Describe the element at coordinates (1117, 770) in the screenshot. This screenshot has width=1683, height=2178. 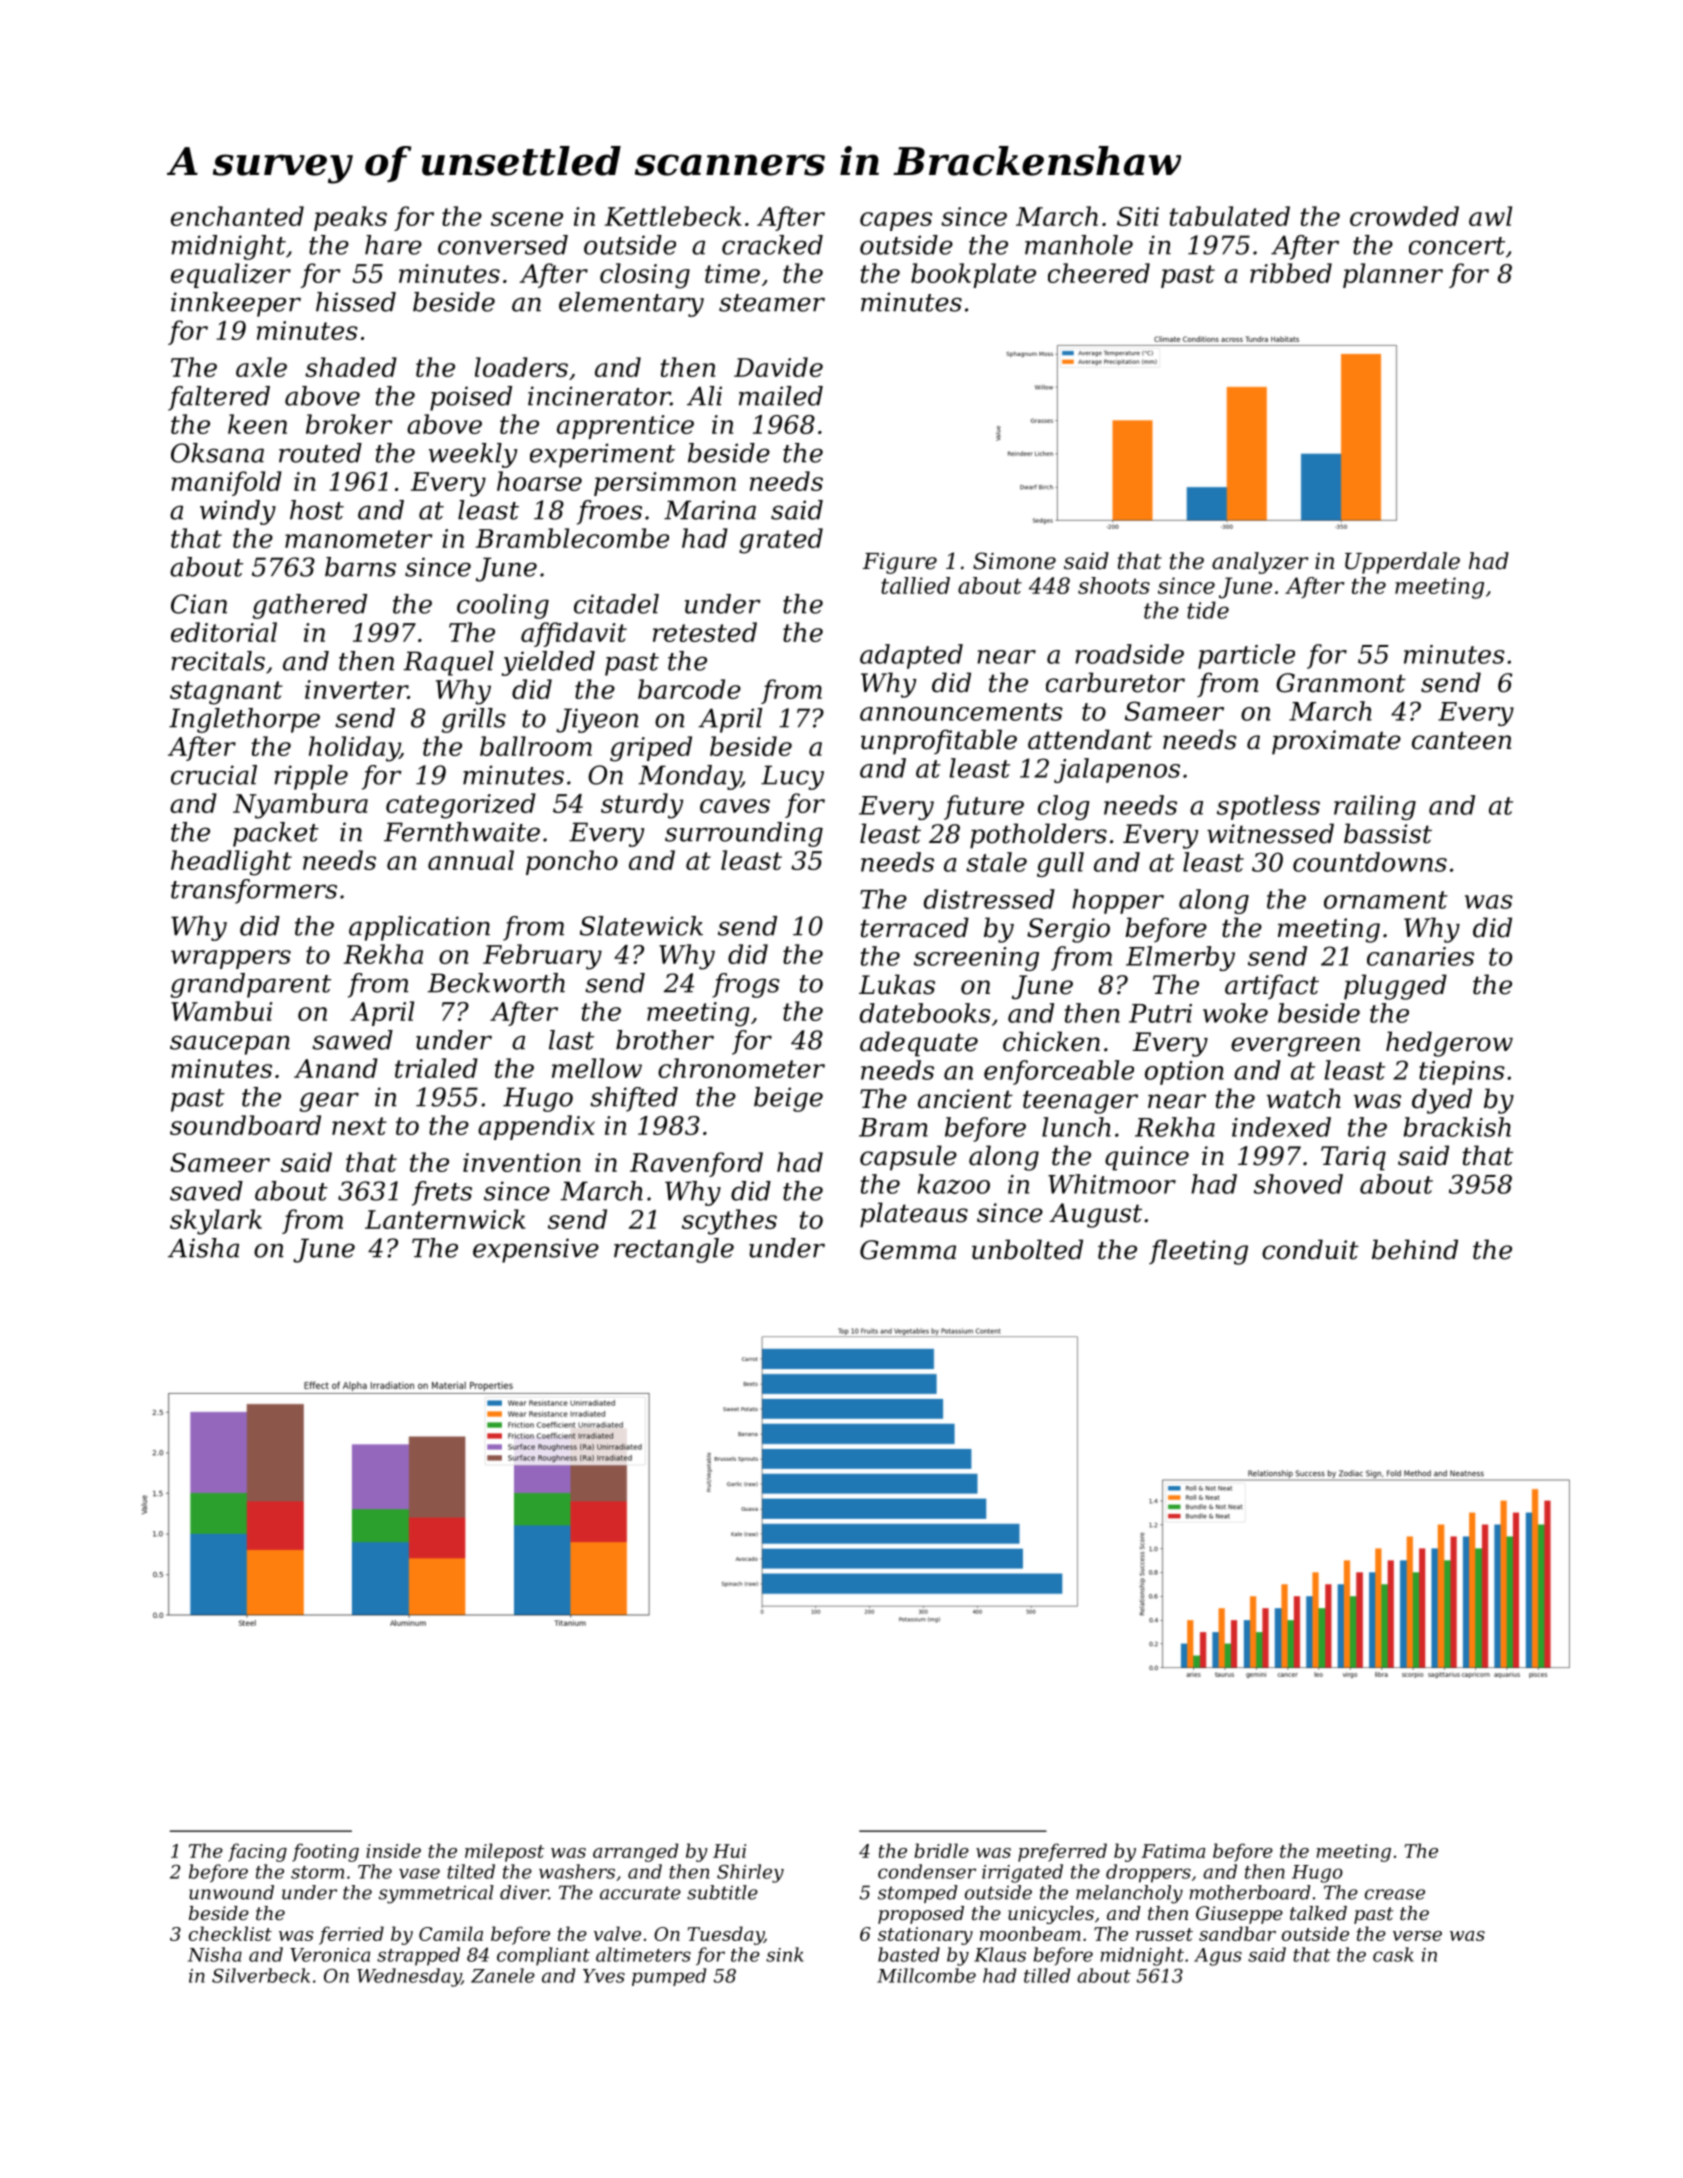
I see `jalapenos` at that location.
